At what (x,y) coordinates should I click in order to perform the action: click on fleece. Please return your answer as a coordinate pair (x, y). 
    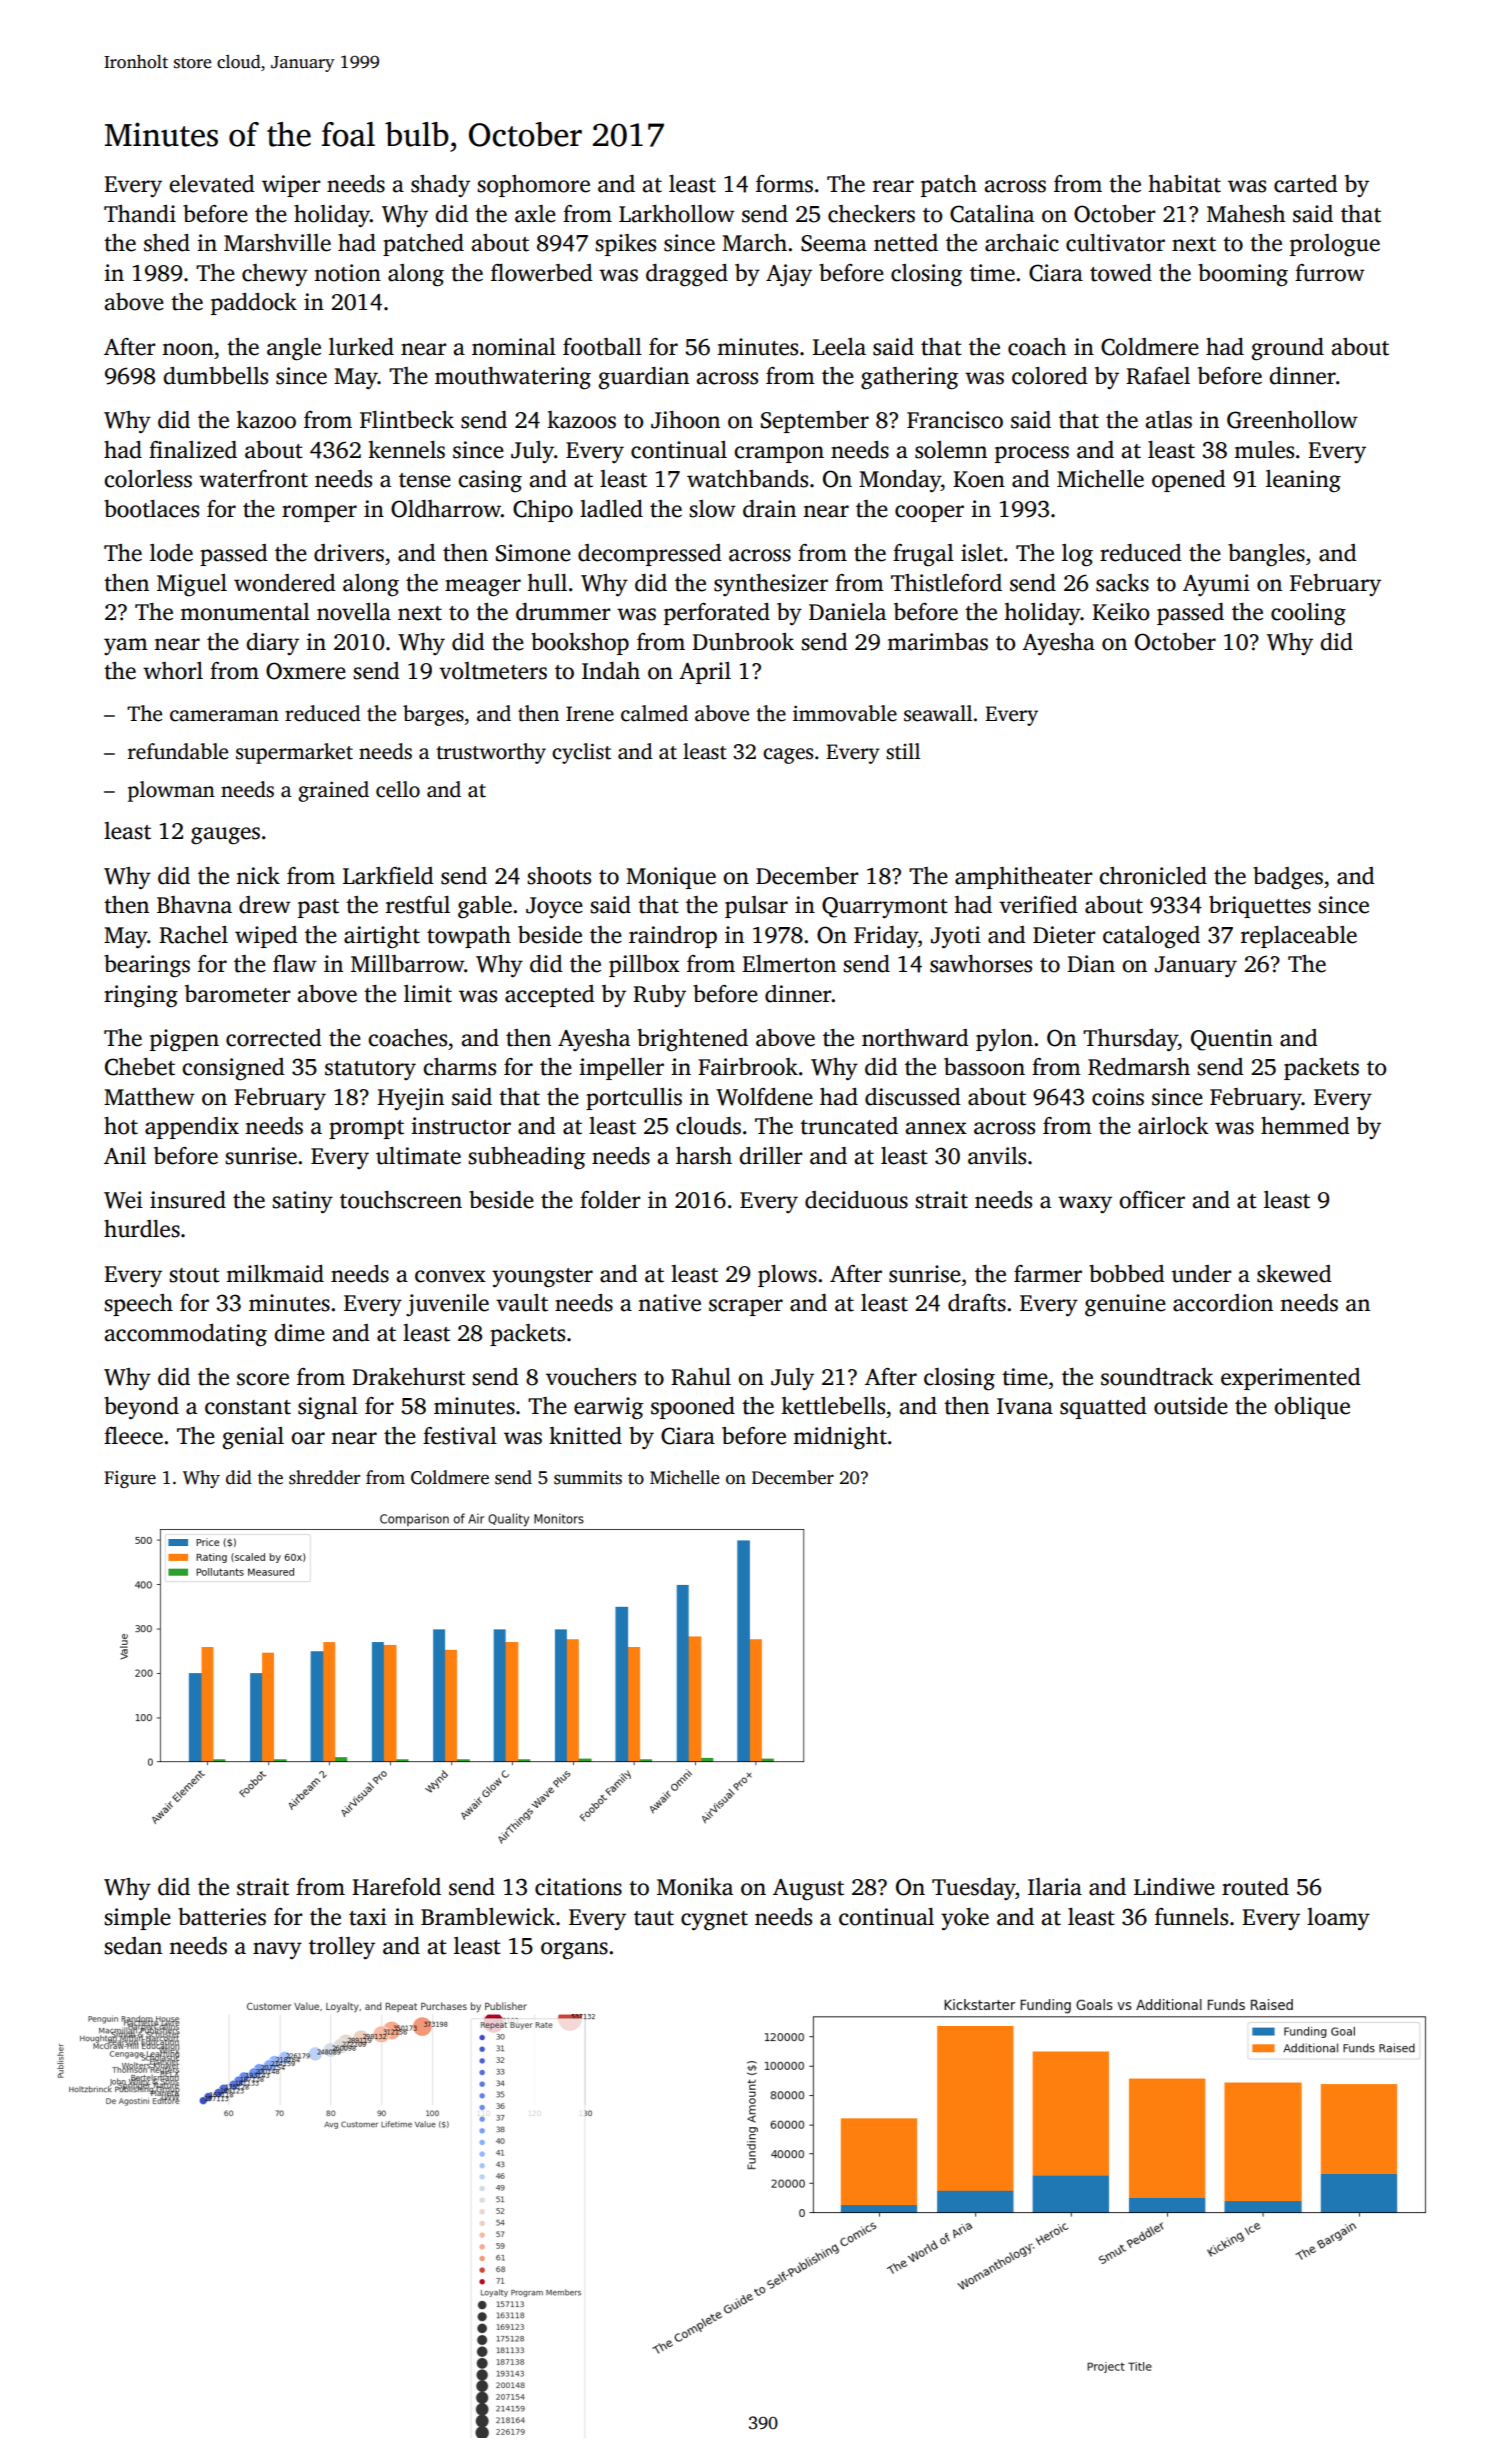
    Looking at the image, I should click on (133, 1436).
